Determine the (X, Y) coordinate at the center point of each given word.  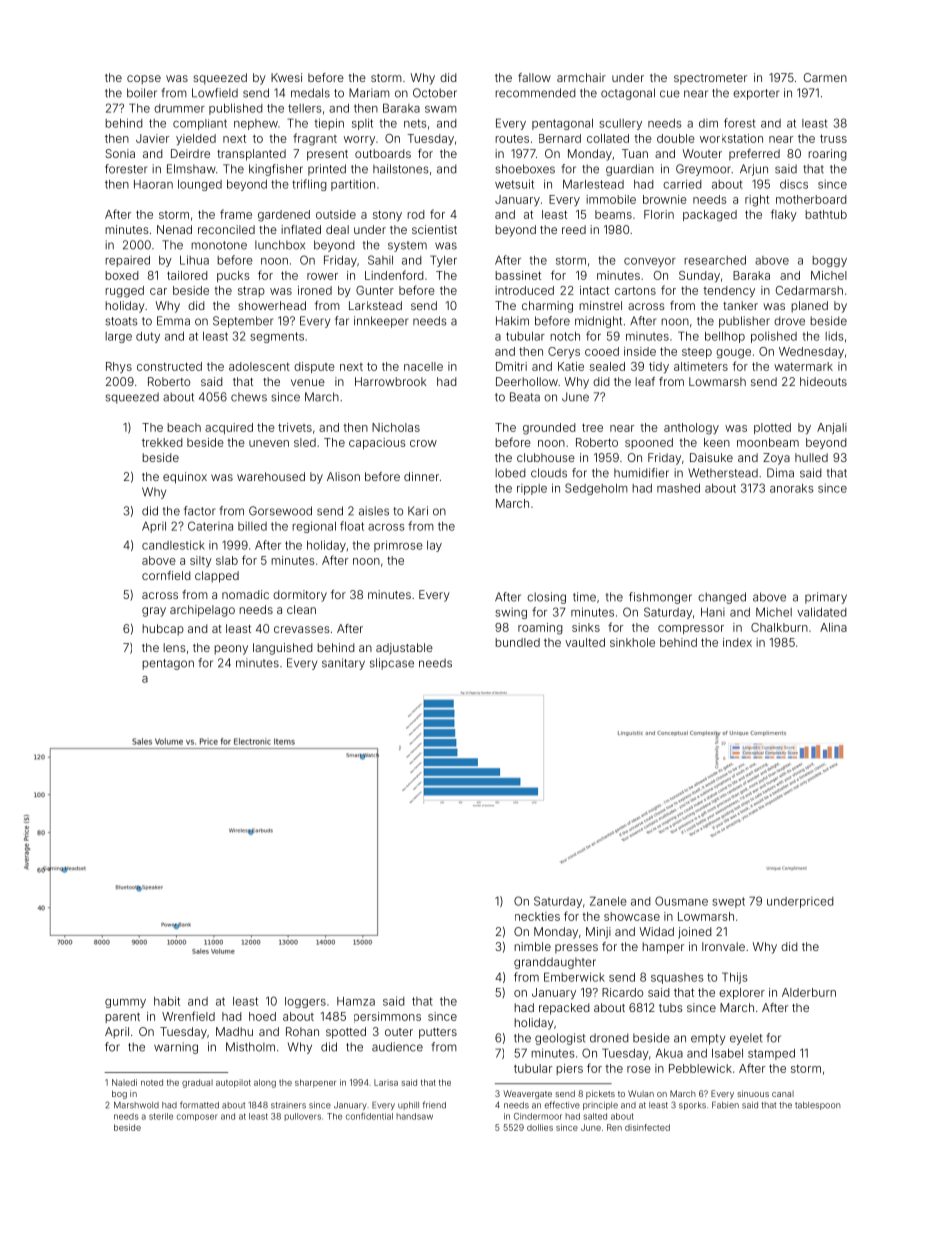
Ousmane (681, 901)
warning (176, 1048)
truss (833, 138)
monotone (219, 245)
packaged (710, 216)
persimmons (387, 1017)
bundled (517, 642)
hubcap (163, 630)
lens (174, 647)
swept (728, 902)
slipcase (392, 664)
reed (574, 229)
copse (144, 80)
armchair (581, 77)
